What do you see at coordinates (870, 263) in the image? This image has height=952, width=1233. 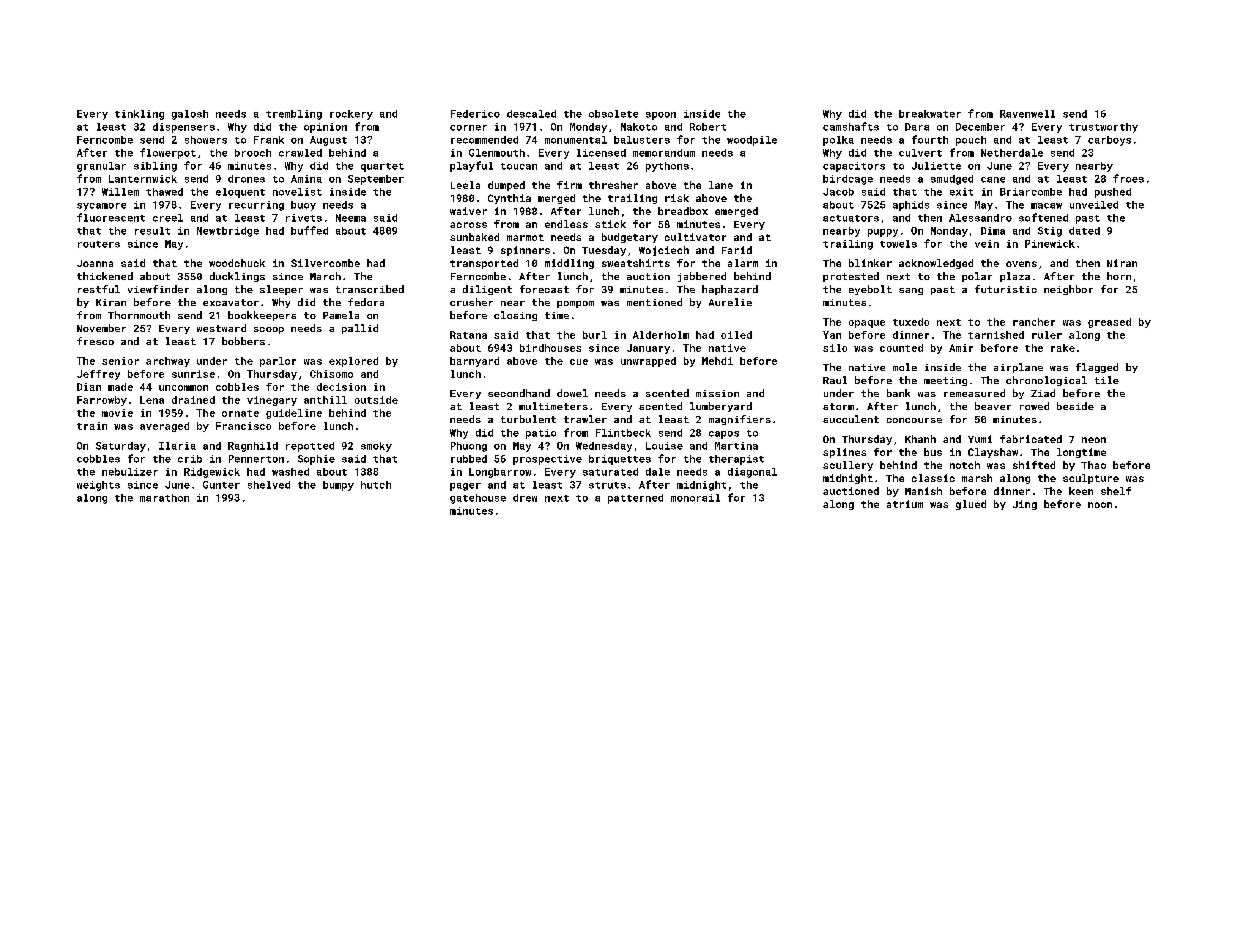 I see `blinker` at bounding box center [870, 263].
